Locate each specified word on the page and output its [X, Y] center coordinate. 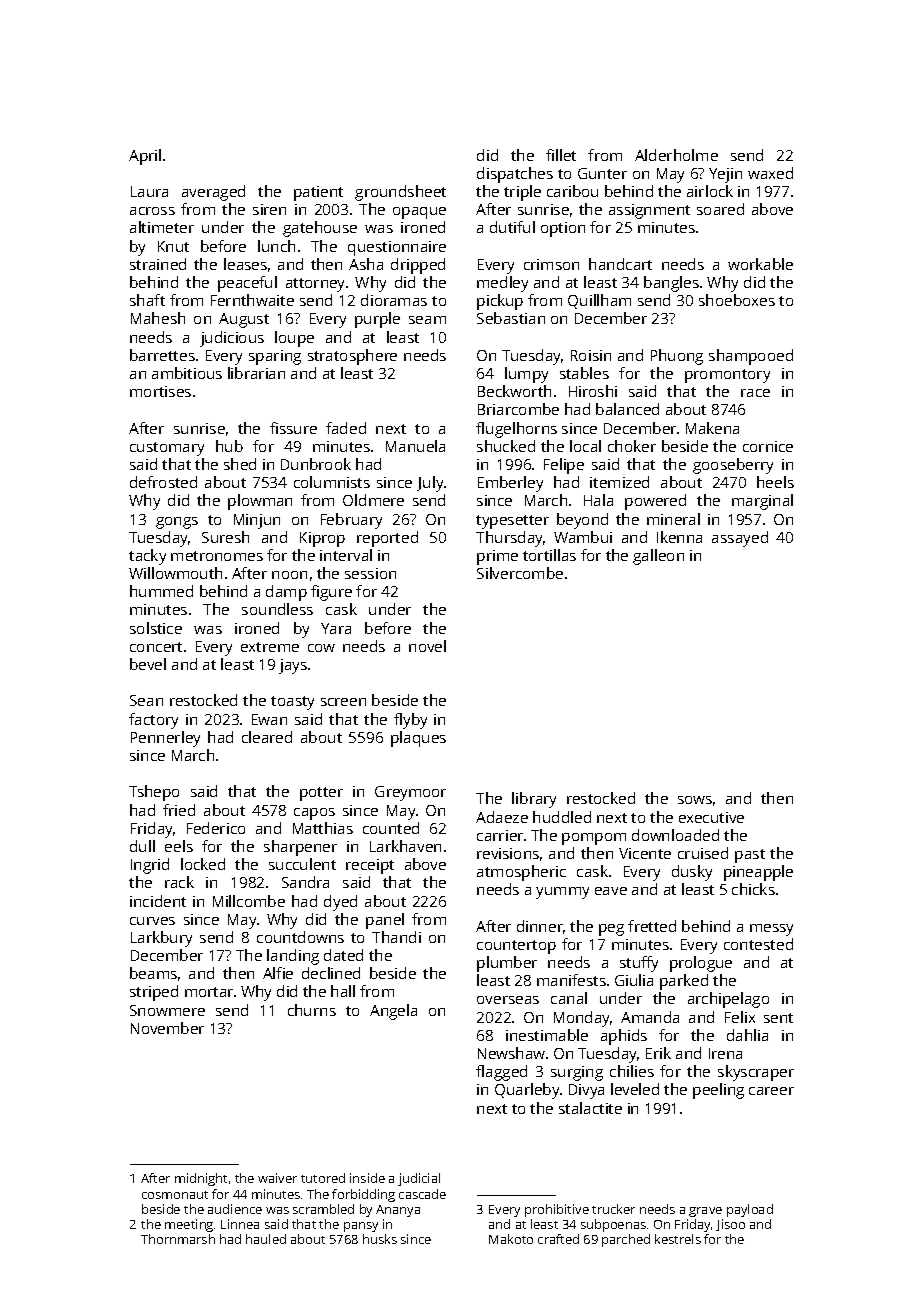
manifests [571, 980]
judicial [419, 1179]
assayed [740, 539]
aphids [624, 1037]
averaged [213, 193]
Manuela [415, 446]
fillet [561, 155]
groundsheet [400, 193]
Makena [712, 428]
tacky [147, 557]
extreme [270, 647]
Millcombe [249, 901]
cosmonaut [175, 1195]
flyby [410, 721]
